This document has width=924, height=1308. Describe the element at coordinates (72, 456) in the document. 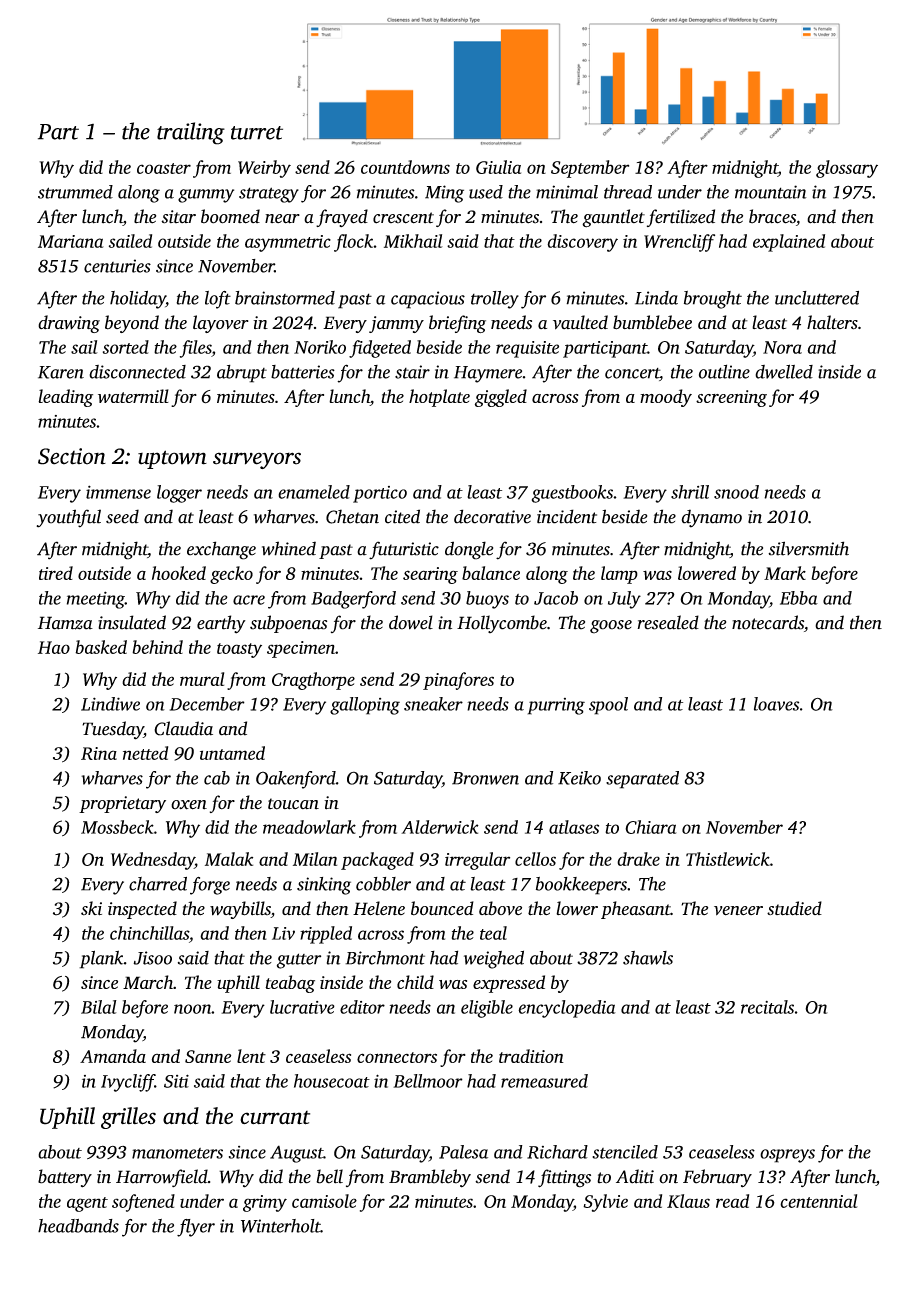

I see `Section` at that location.
